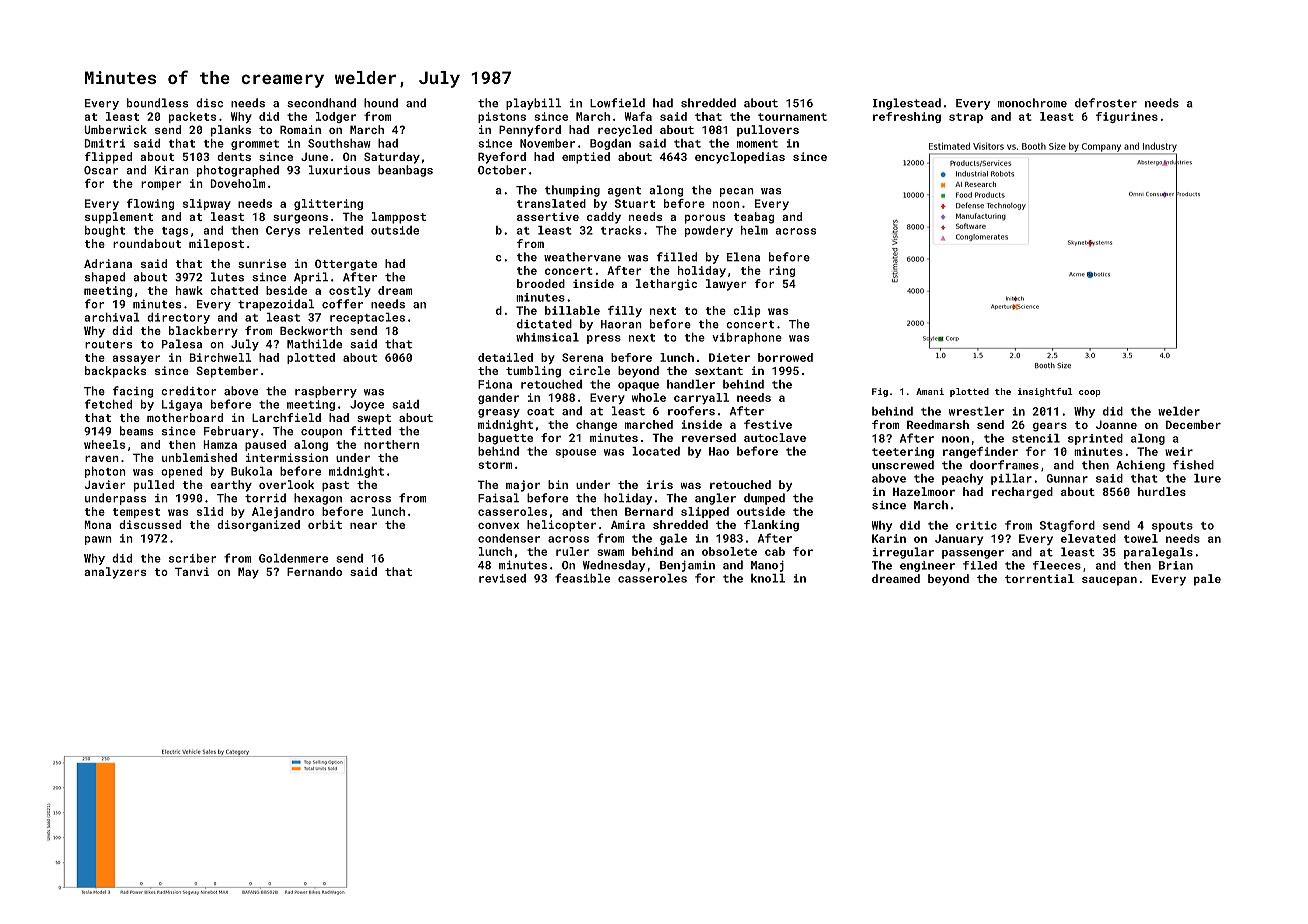  Describe the element at coordinates (314, 571) in the screenshot. I see `Fernando` at that location.
